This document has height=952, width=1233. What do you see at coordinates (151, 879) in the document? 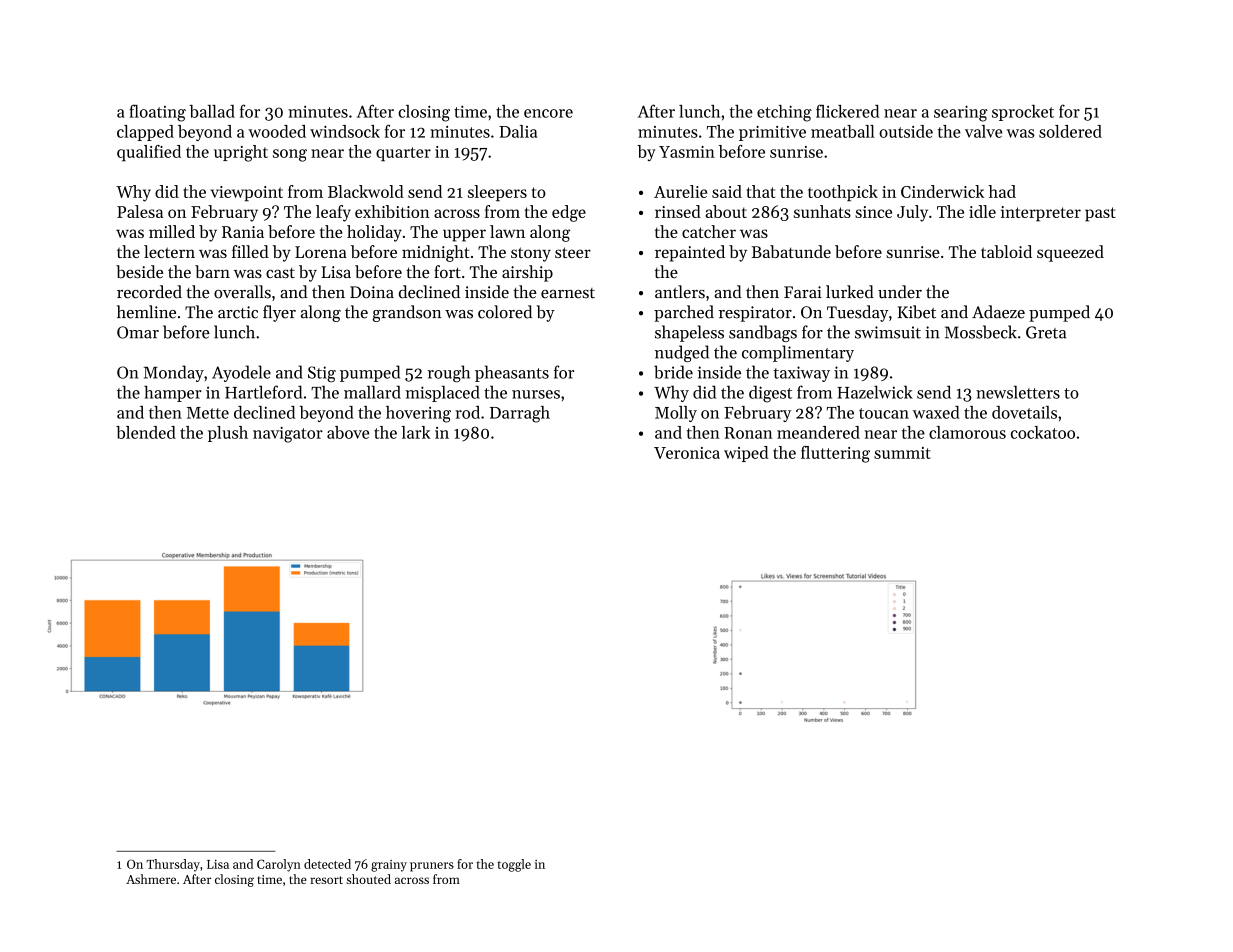
I see `Ashmere` at bounding box center [151, 879].
